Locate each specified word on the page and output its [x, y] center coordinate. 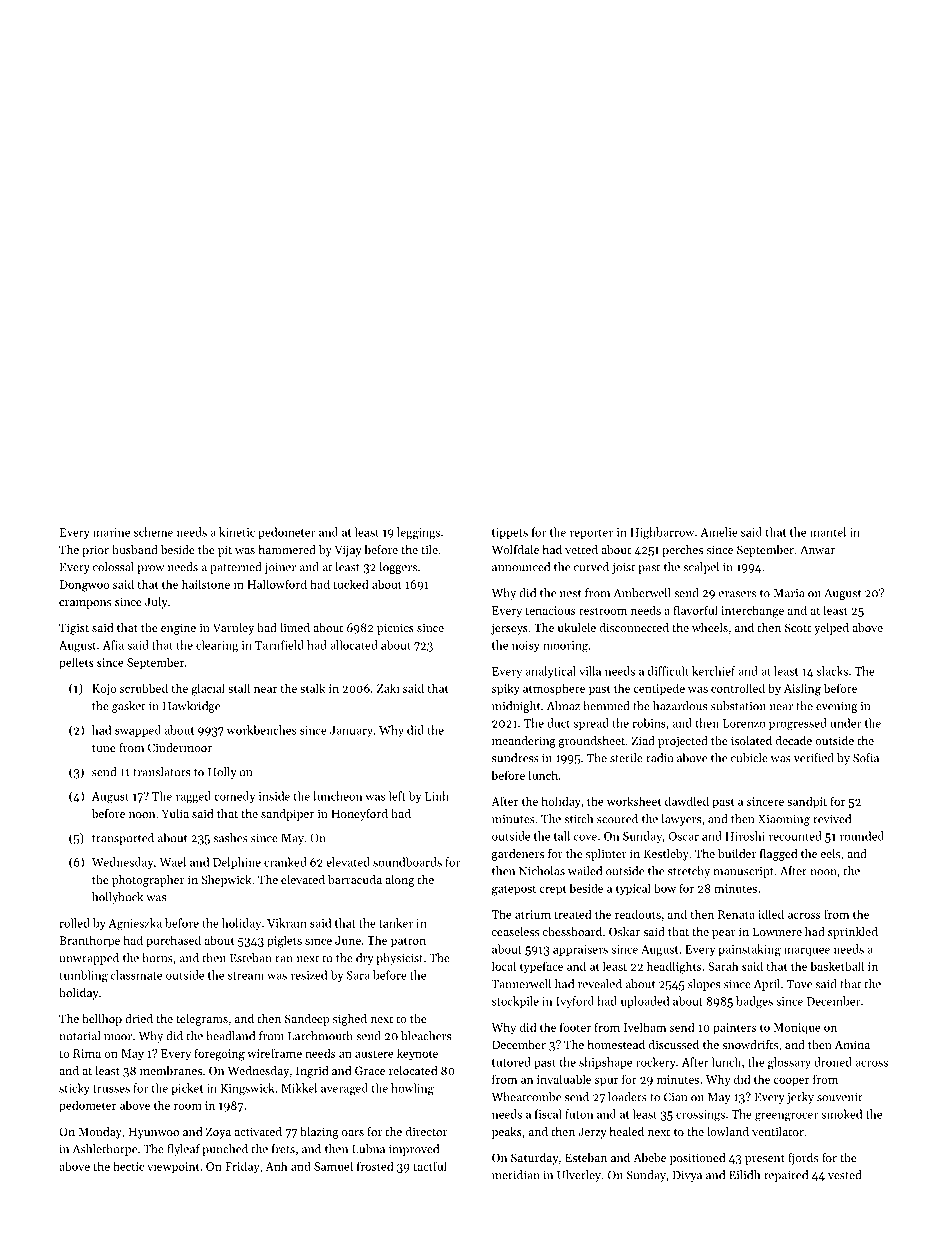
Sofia [866, 758]
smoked [841, 1114]
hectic [128, 1166]
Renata [736, 914]
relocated [413, 1070]
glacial [208, 689]
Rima [87, 1053]
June [348, 940]
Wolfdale [515, 549]
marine [111, 532]
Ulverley [579, 1176]
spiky [506, 689]
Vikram [287, 923]
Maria [789, 593]
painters [734, 1029]
